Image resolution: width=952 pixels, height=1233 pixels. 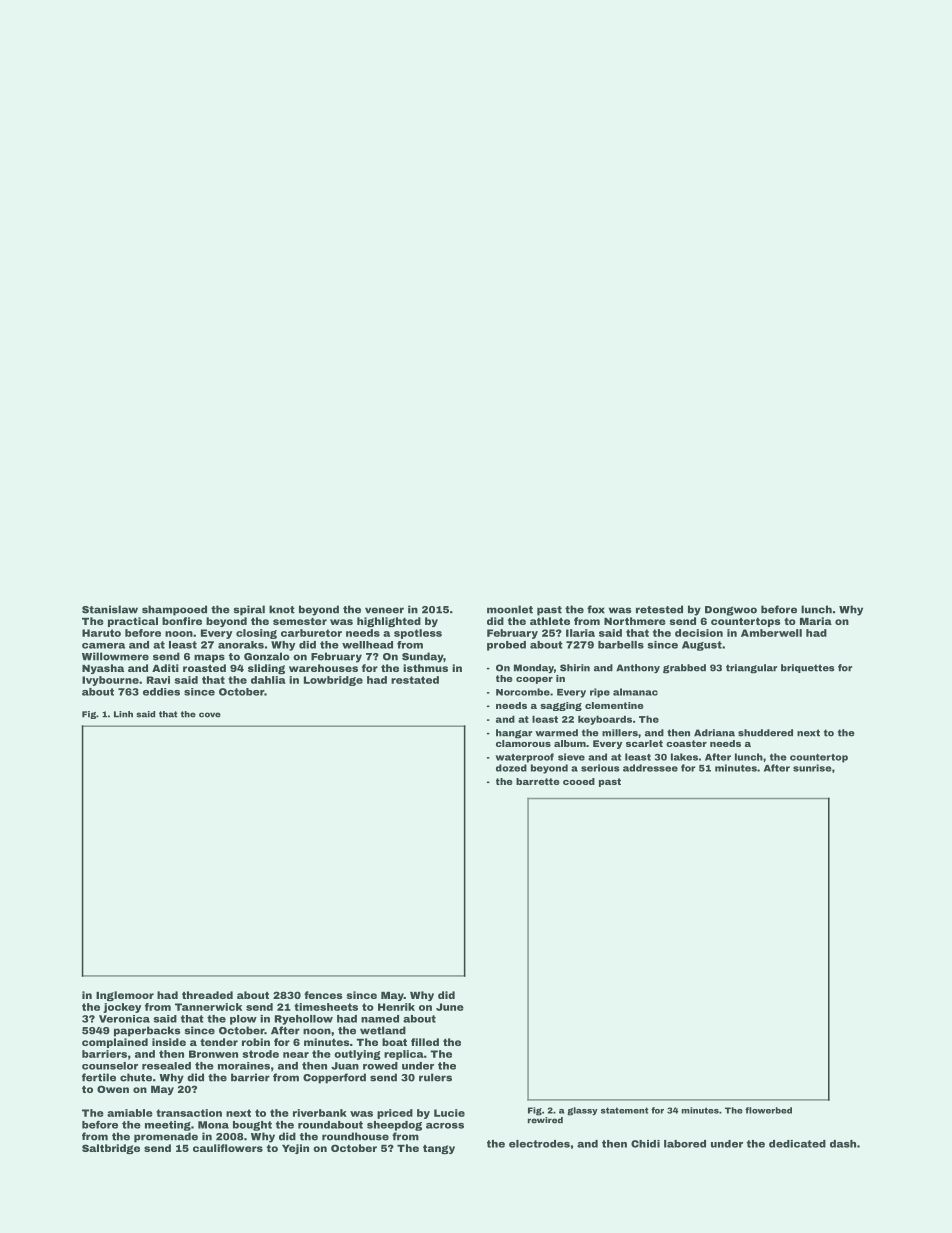 What do you see at coordinates (207, 995) in the image?
I see `threaded` at bounding box center [207, 995].
